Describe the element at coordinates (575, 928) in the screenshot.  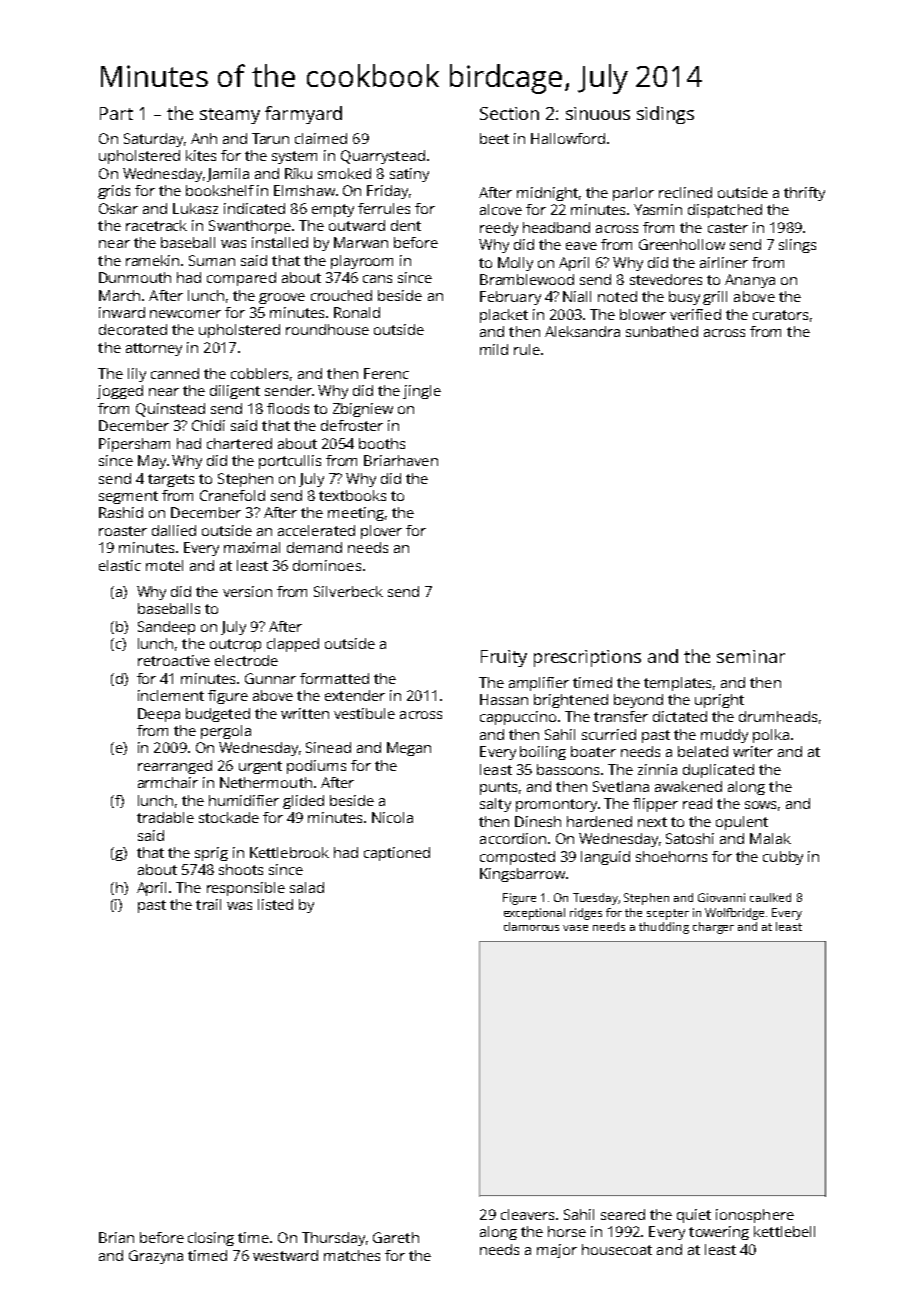
I see `vase` at that location.
